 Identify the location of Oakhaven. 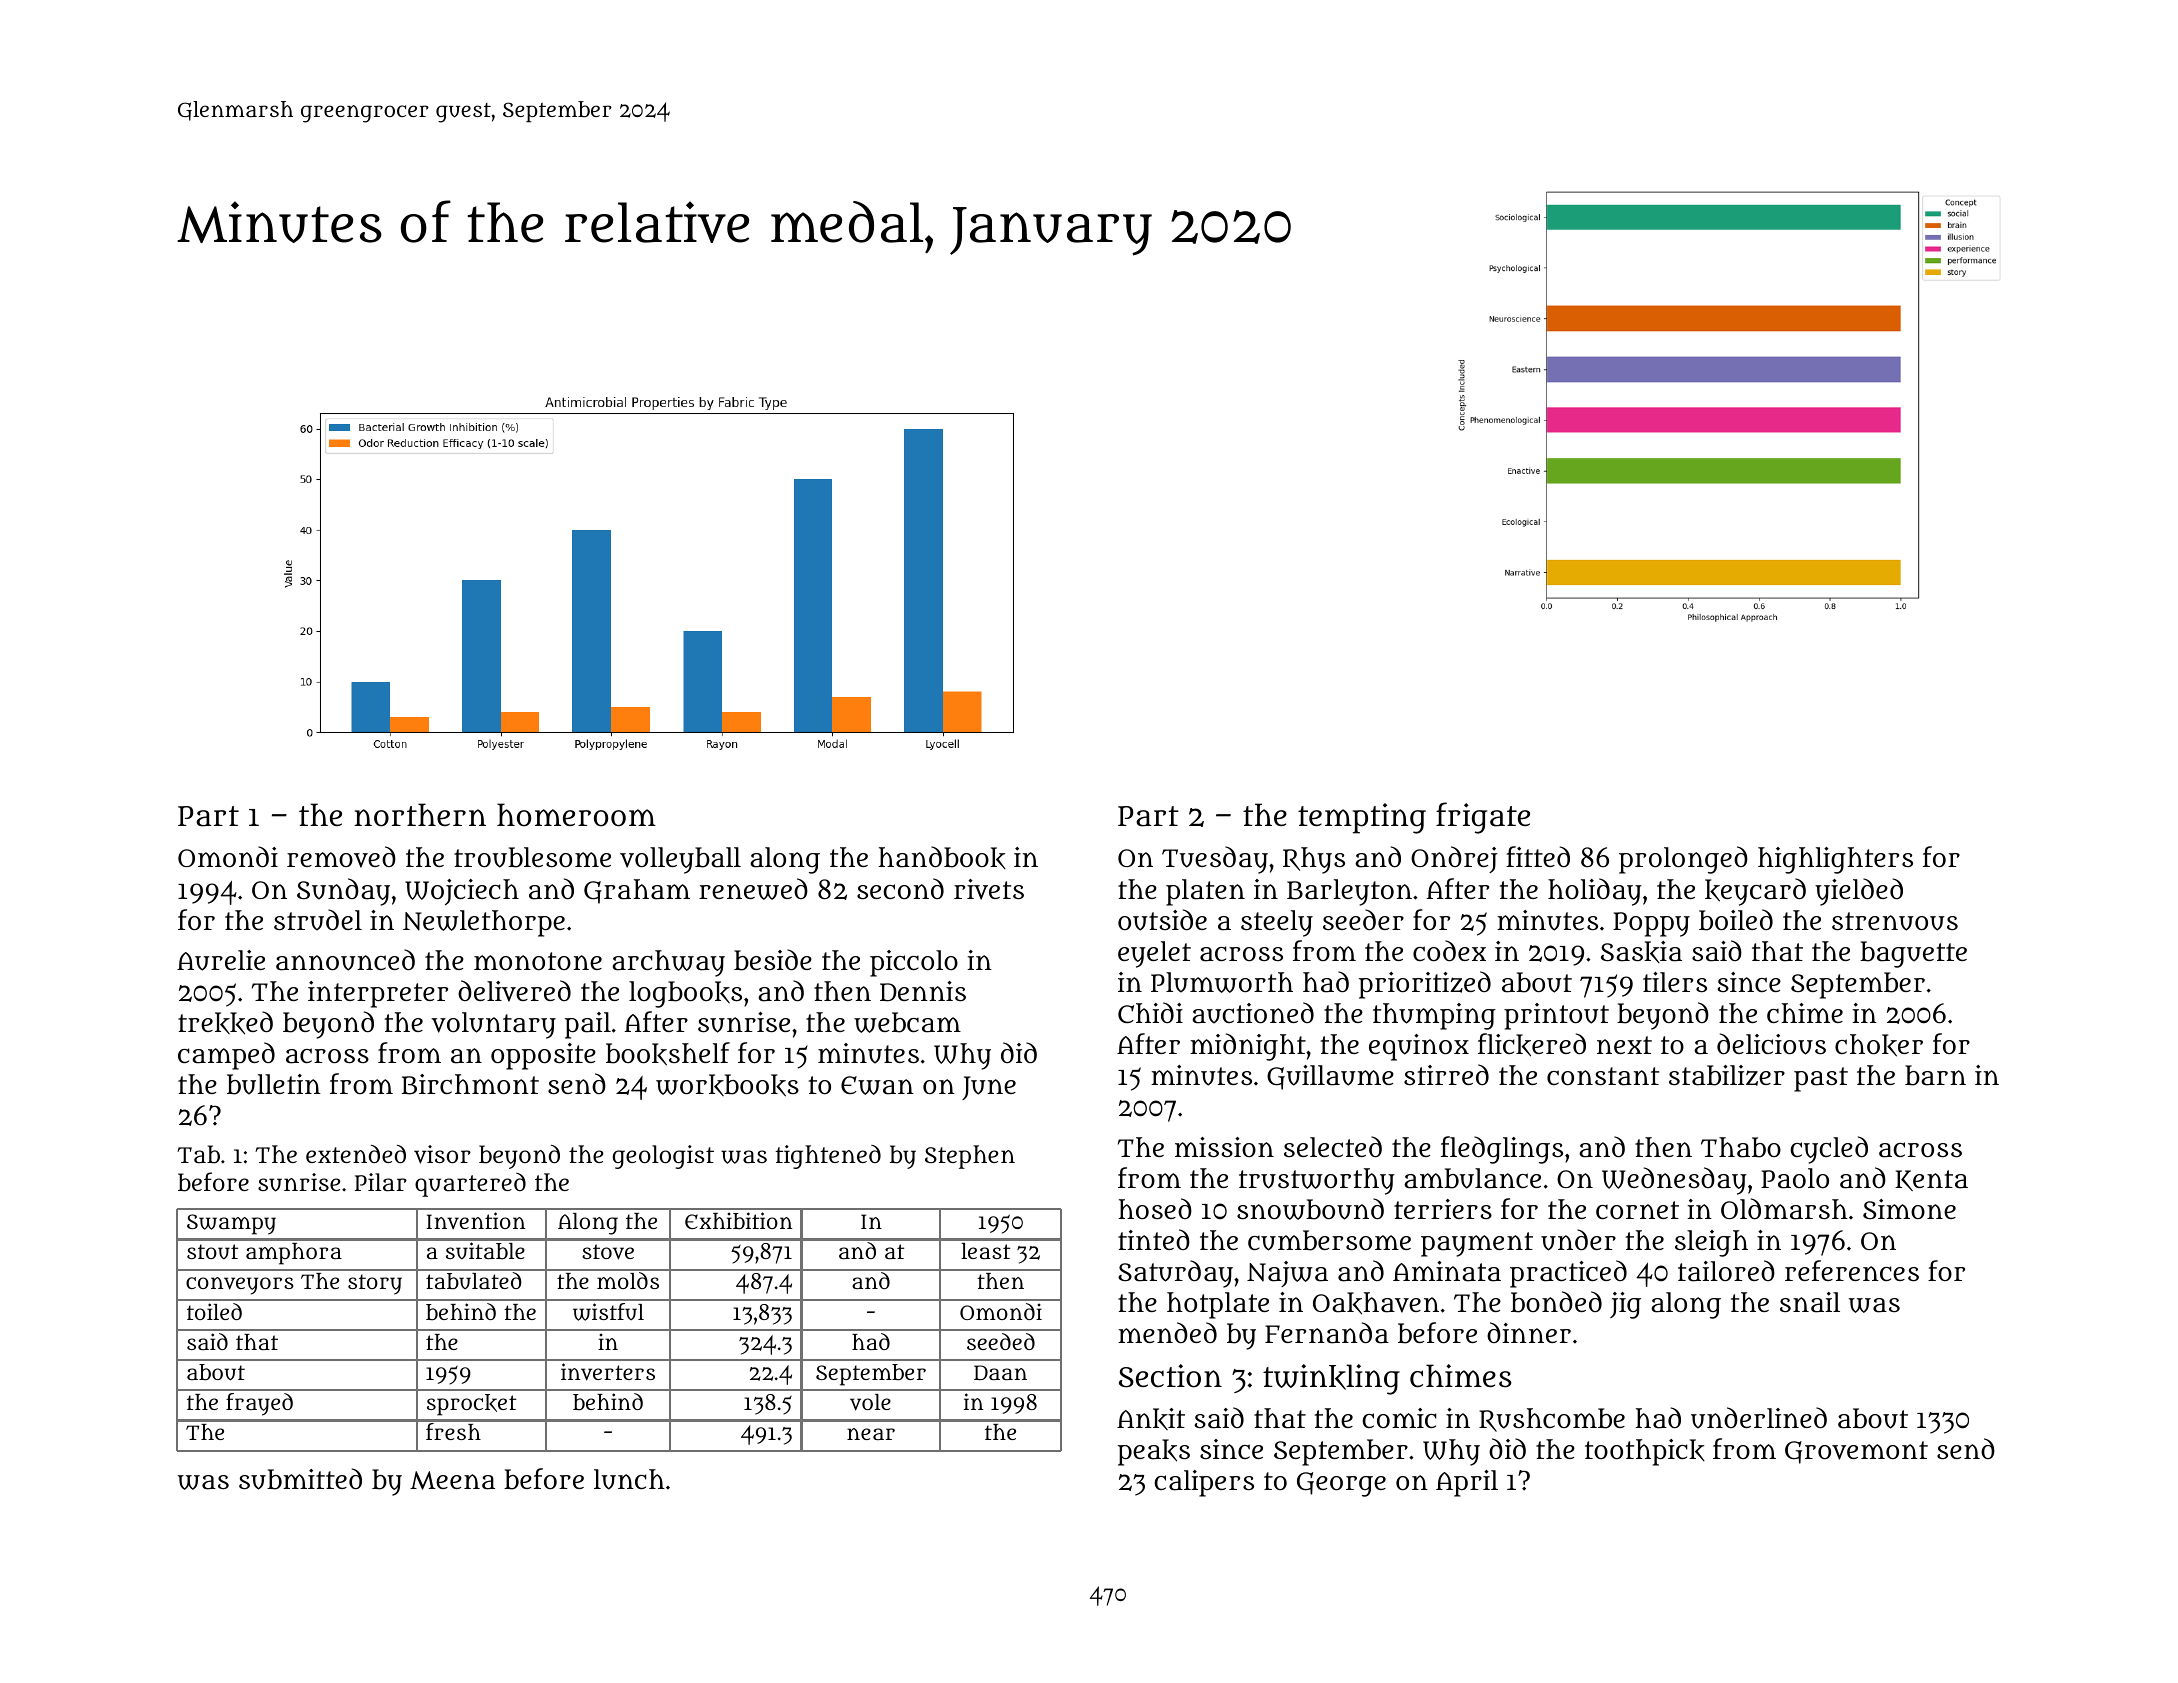
(1376, 1303).
